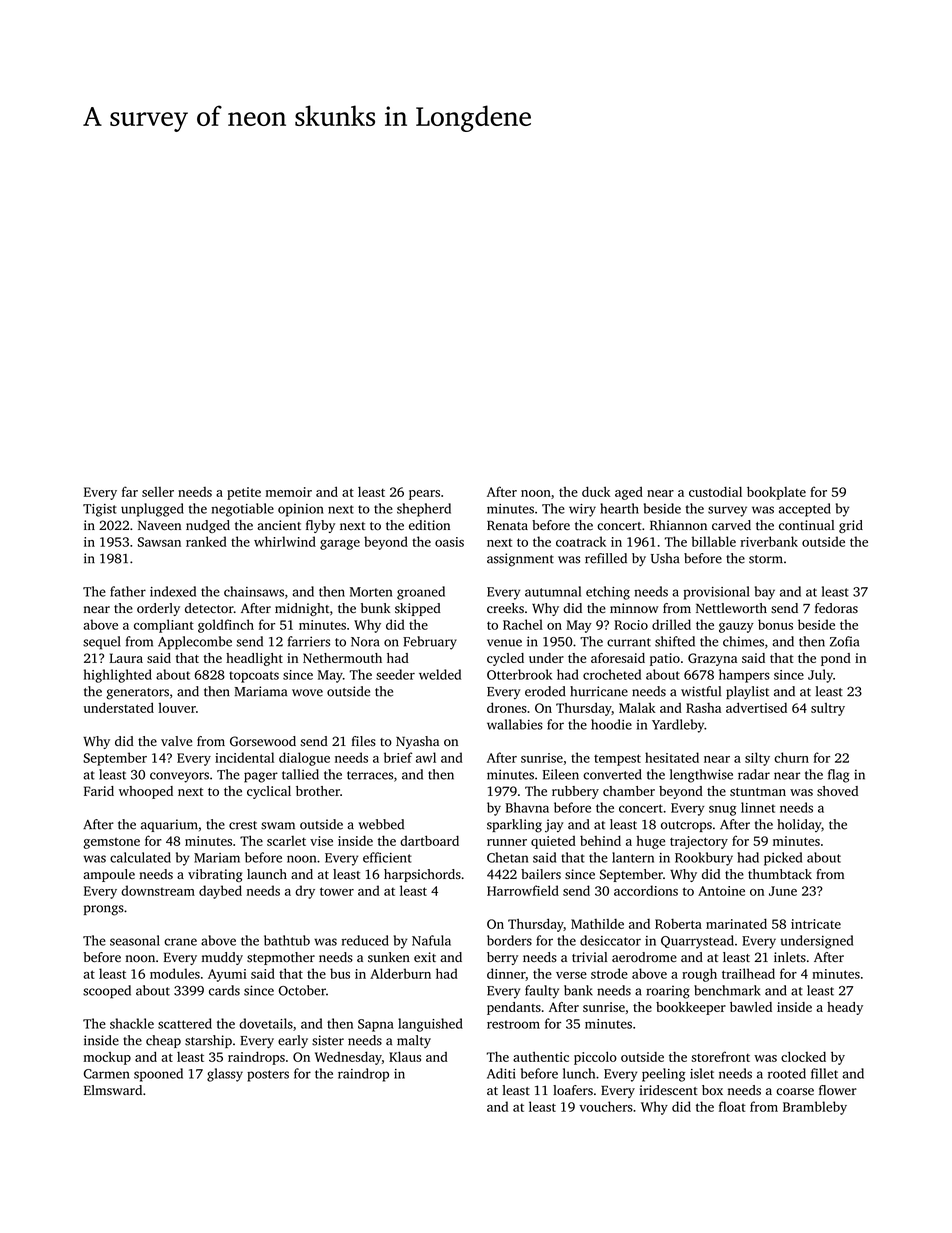 This image has width=952, height=1233. Describe the element at coordinates (691, 1008) in the image. I see `bookkeeper` at that location.
